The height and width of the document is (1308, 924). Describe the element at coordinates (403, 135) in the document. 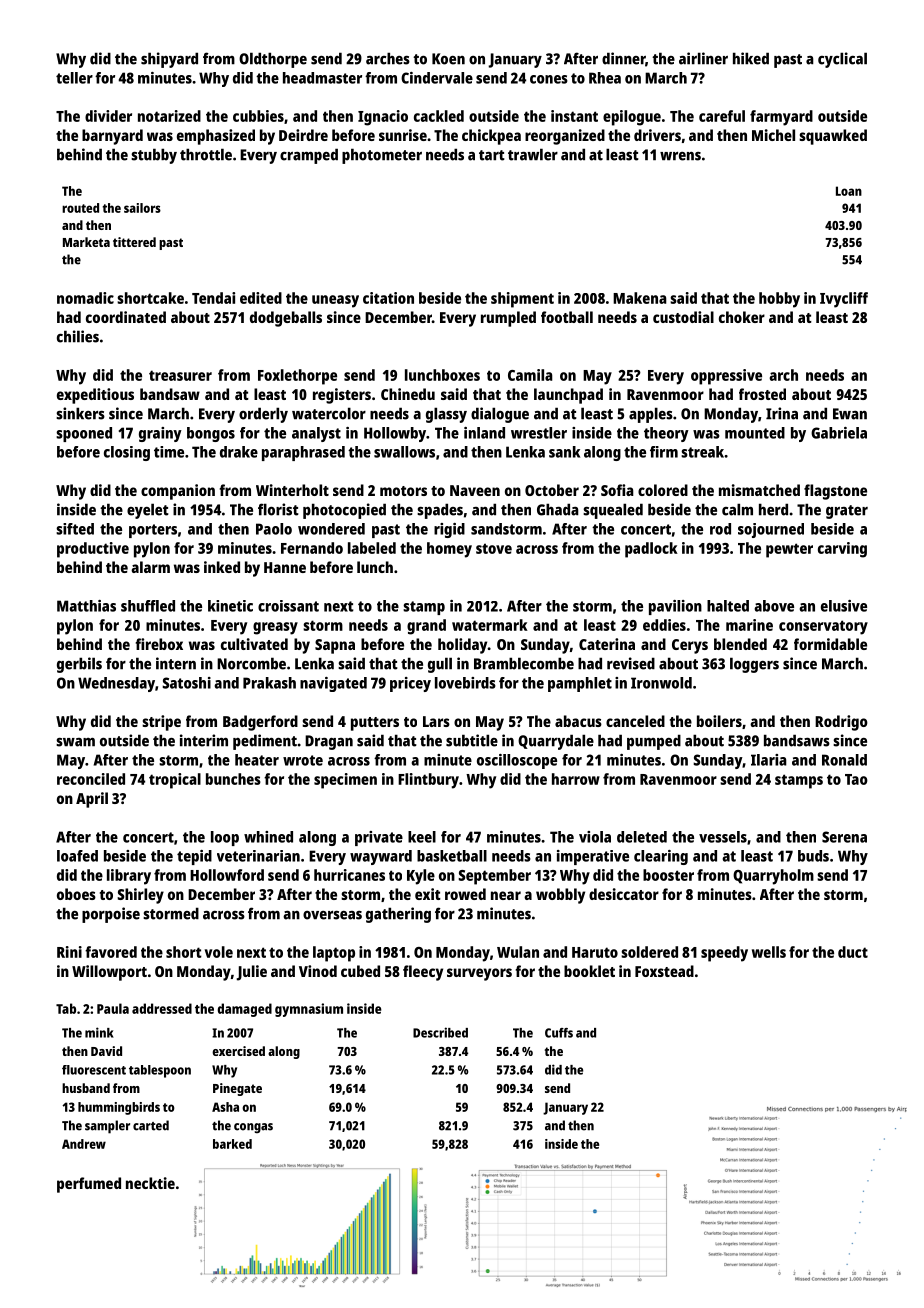

I see `sunrise` at that location.
